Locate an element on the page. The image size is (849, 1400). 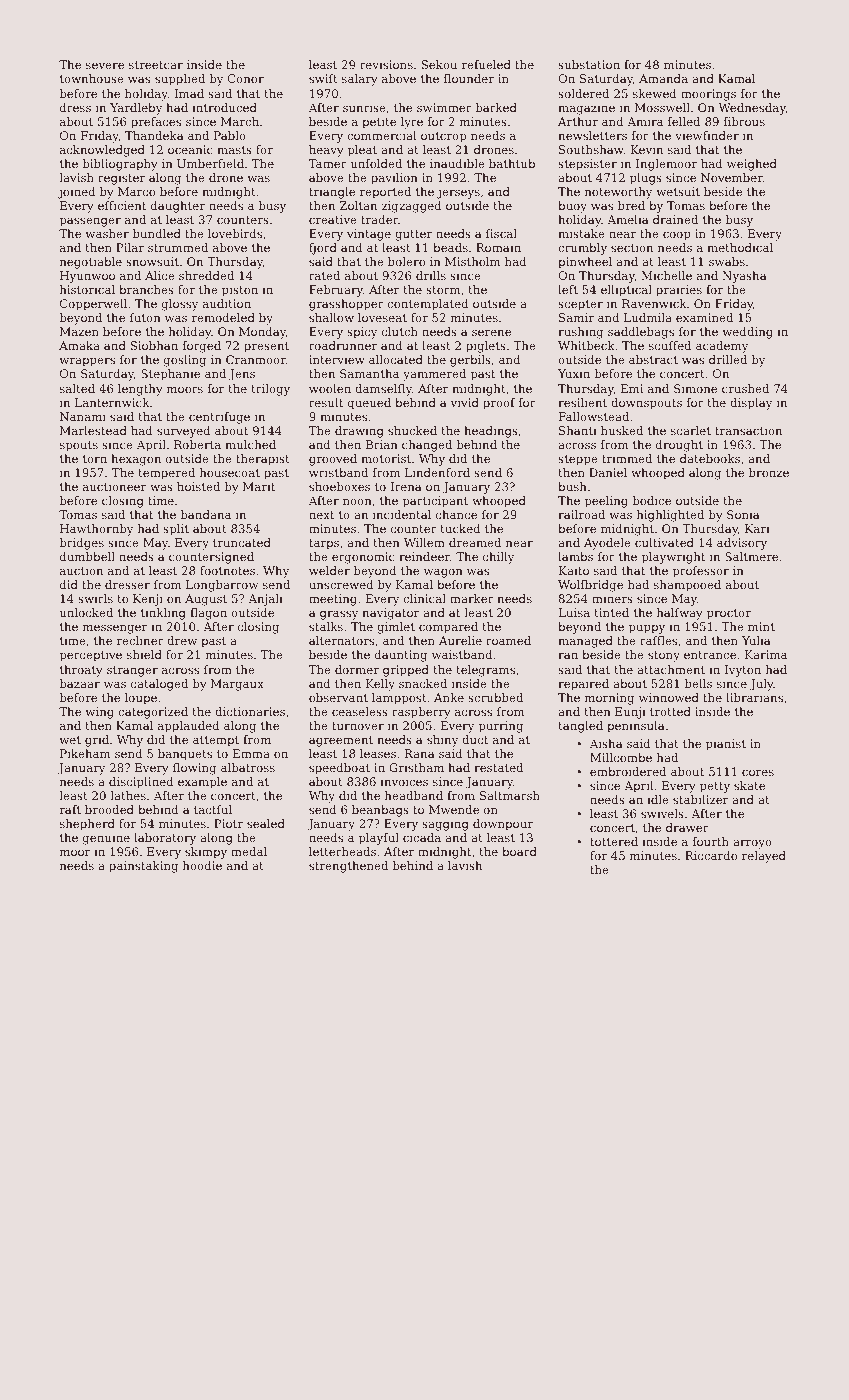
raft is located at coordinates (70, 809).
